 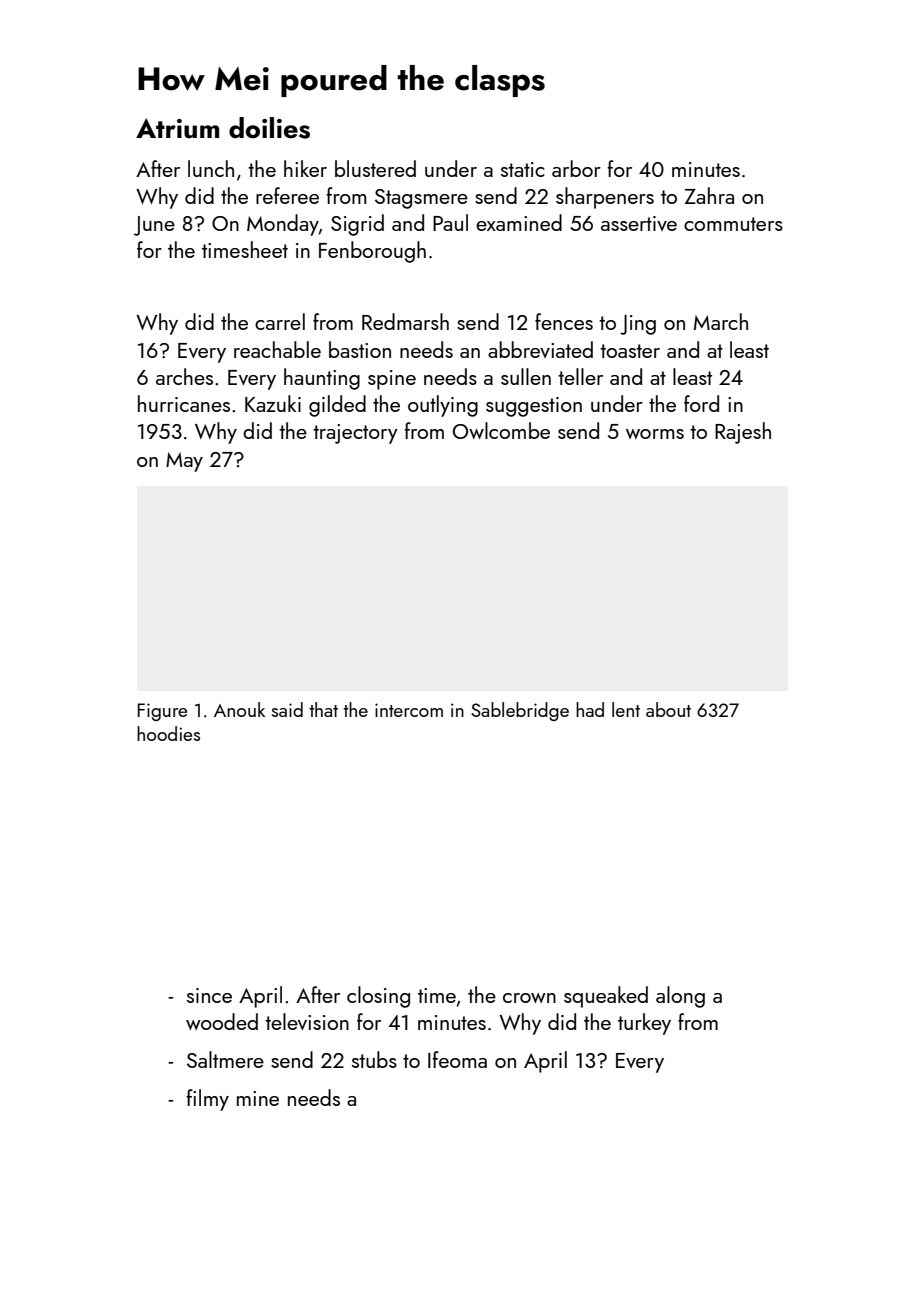 What do you see at coordinates (269, 128) in the screenshot?
I see `doilies` at bounding box center [269, 128].
